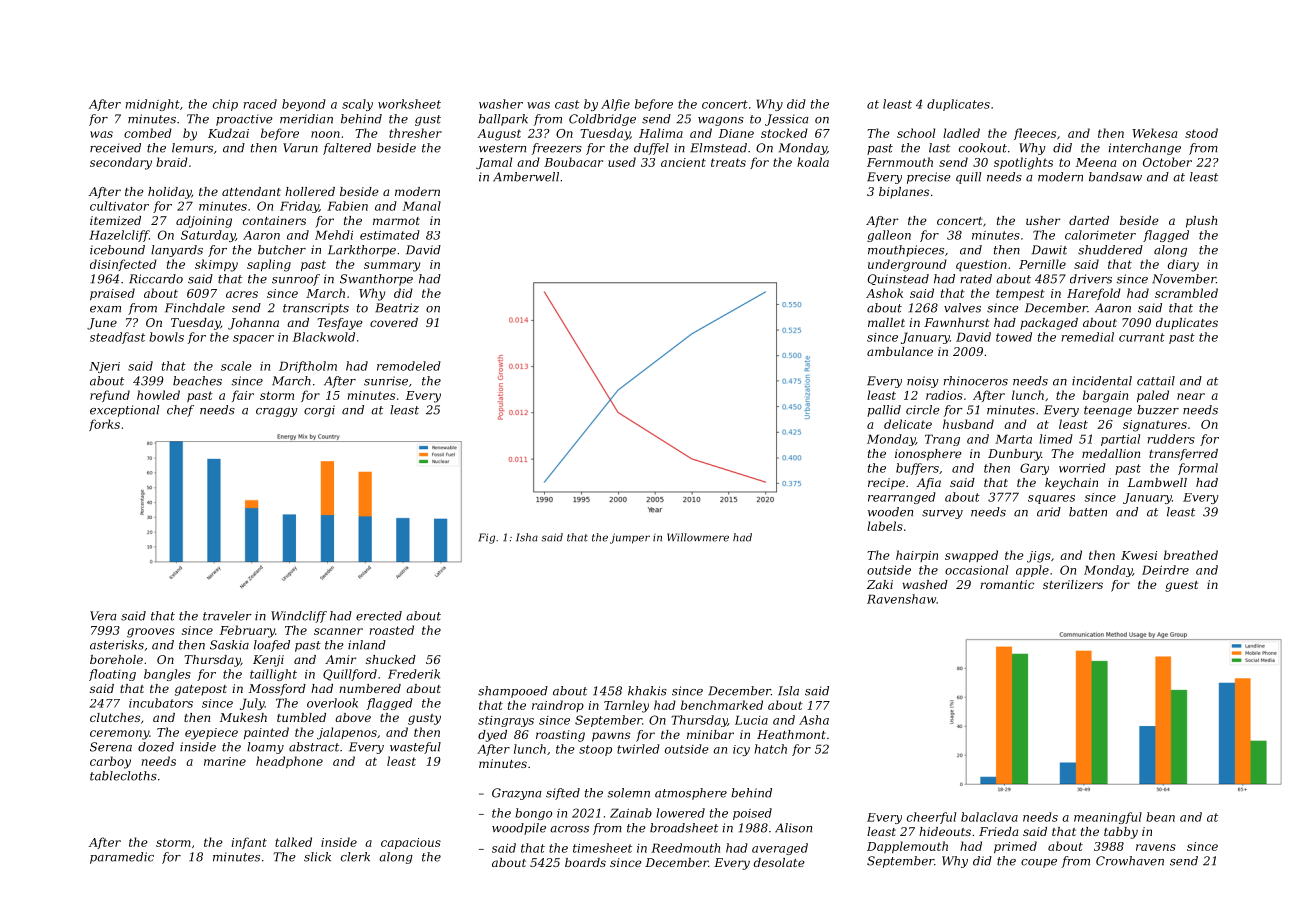  I want to click on Crowhaven, so click(1130, 861).
